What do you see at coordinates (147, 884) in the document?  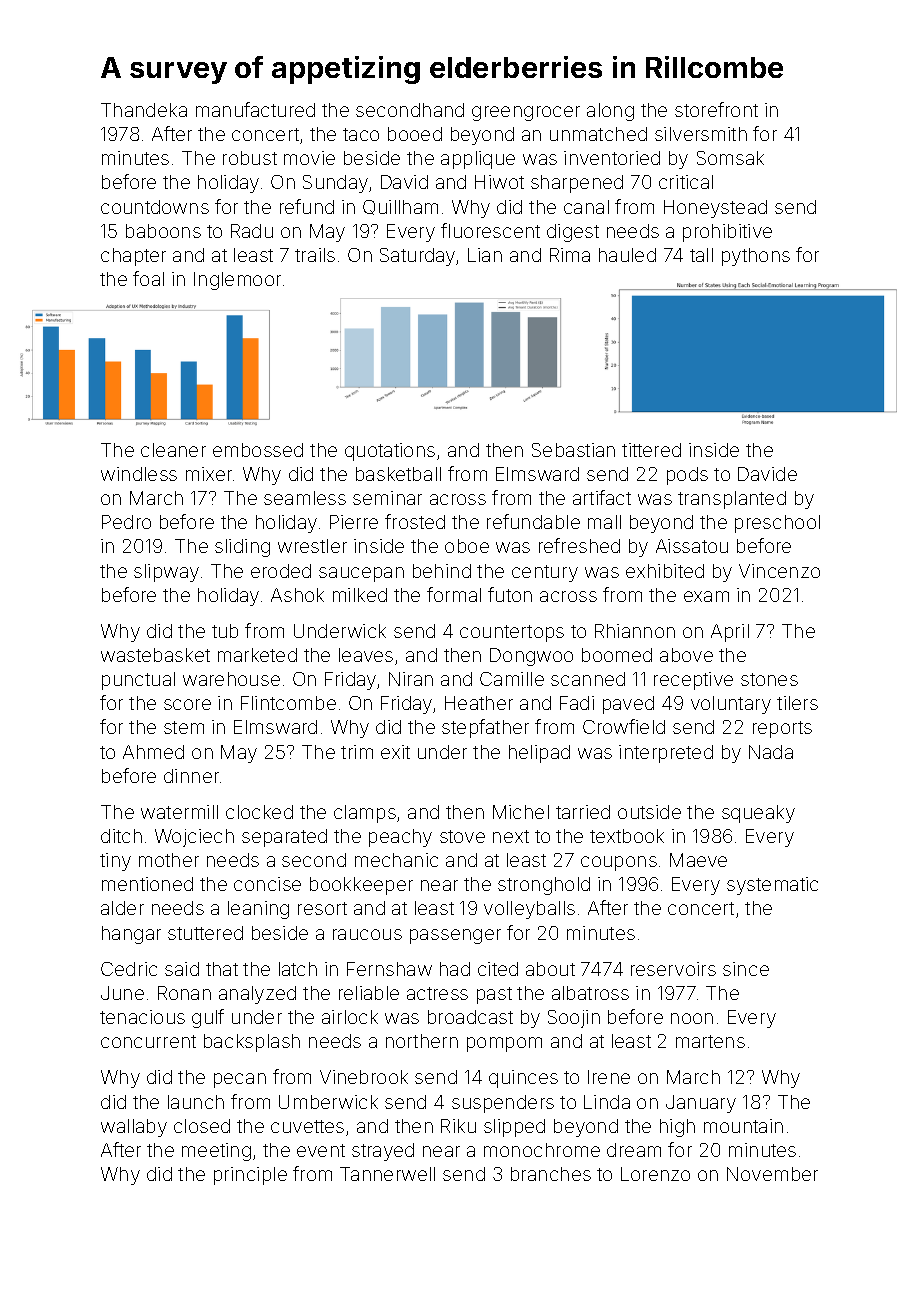 I see `mentioned` at bounding box center [147, 884].
